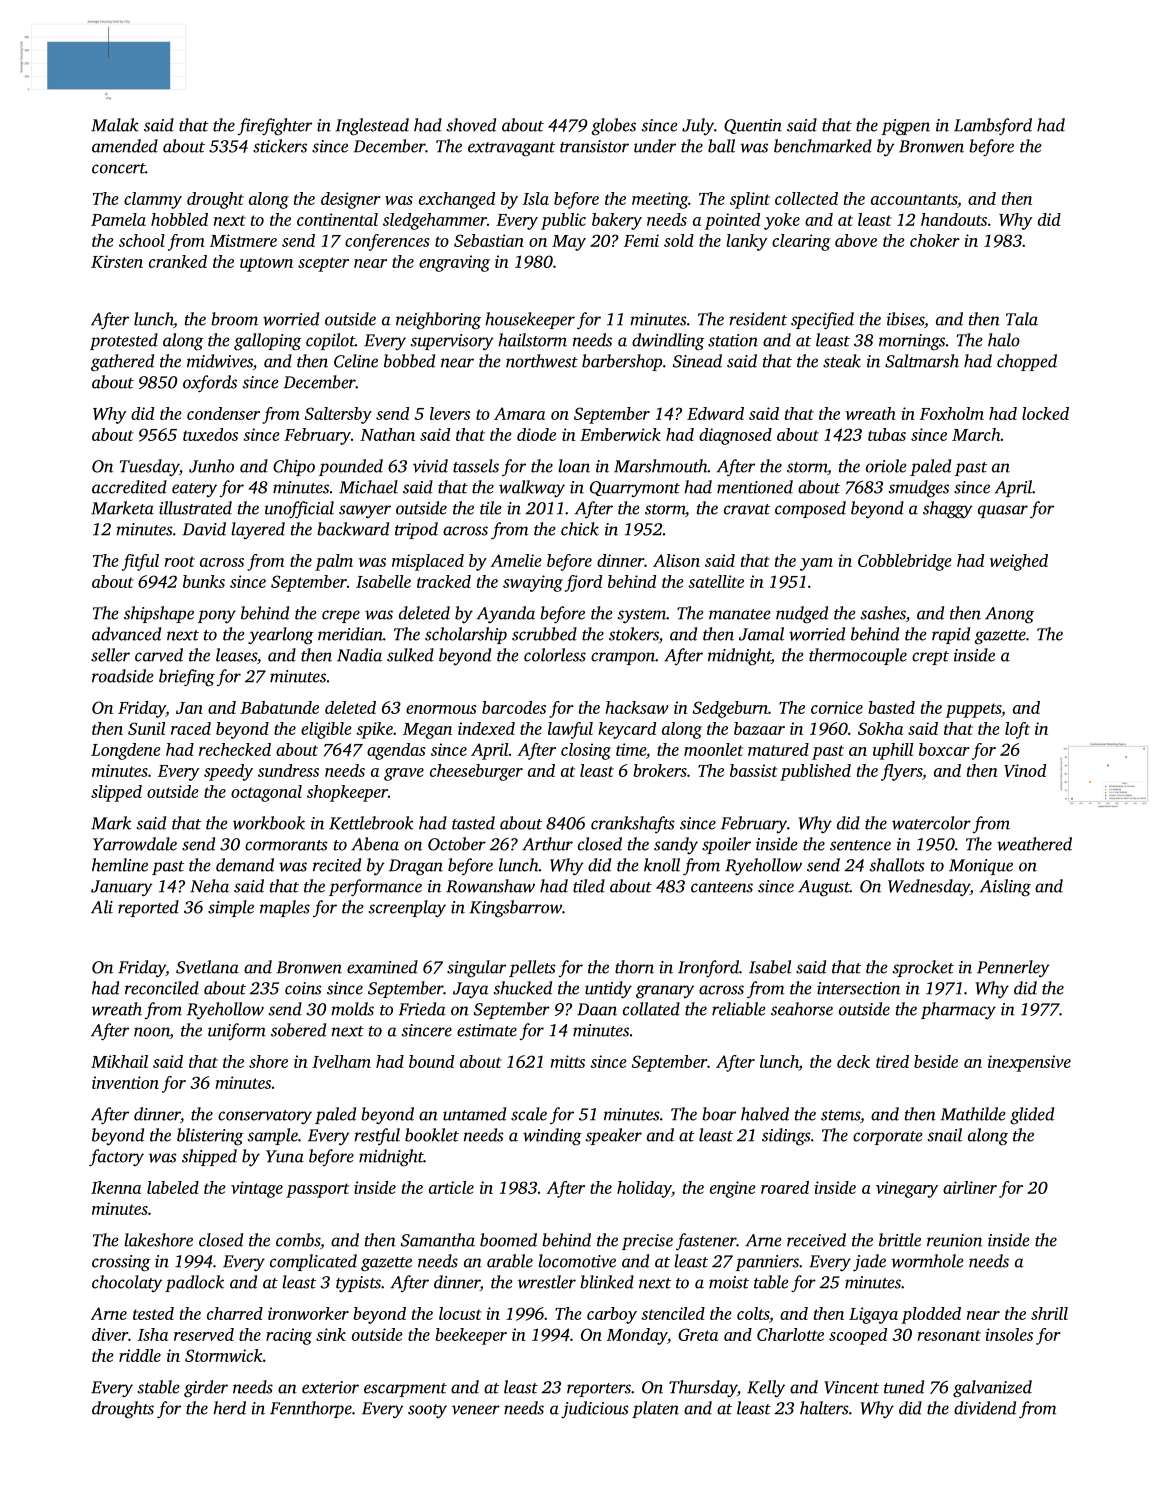  Describe the element at coordinates (471, 125) in the document. I see `shoved` at that location.
